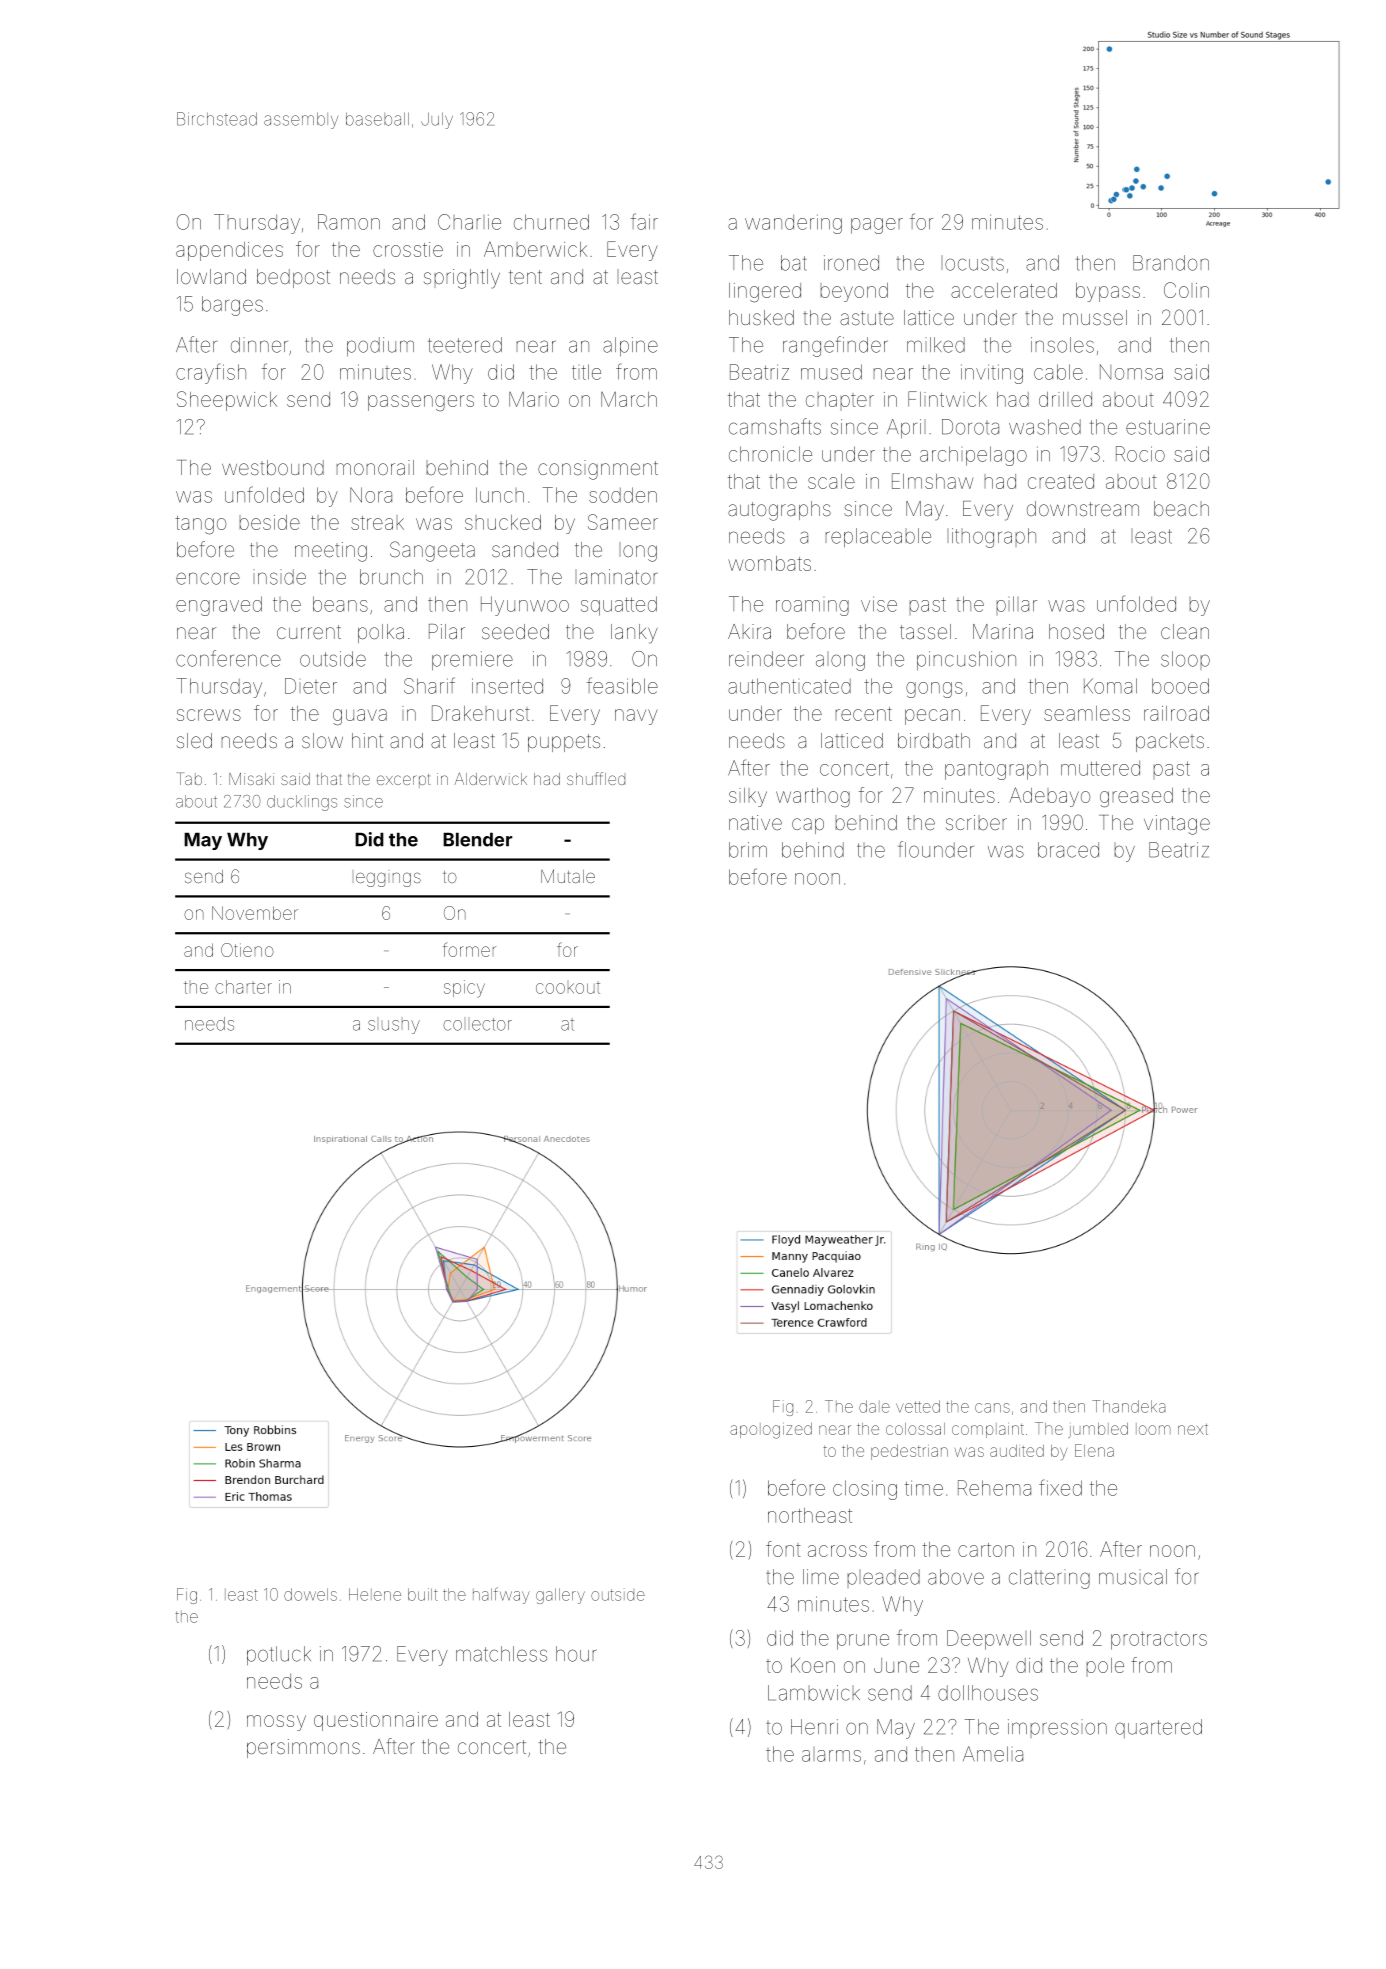 The image size is (1386, 1969). What do you see at coordinates (276, 1723) in the screenshot?
I see `mossy` at bounding box center [276, 1723].
